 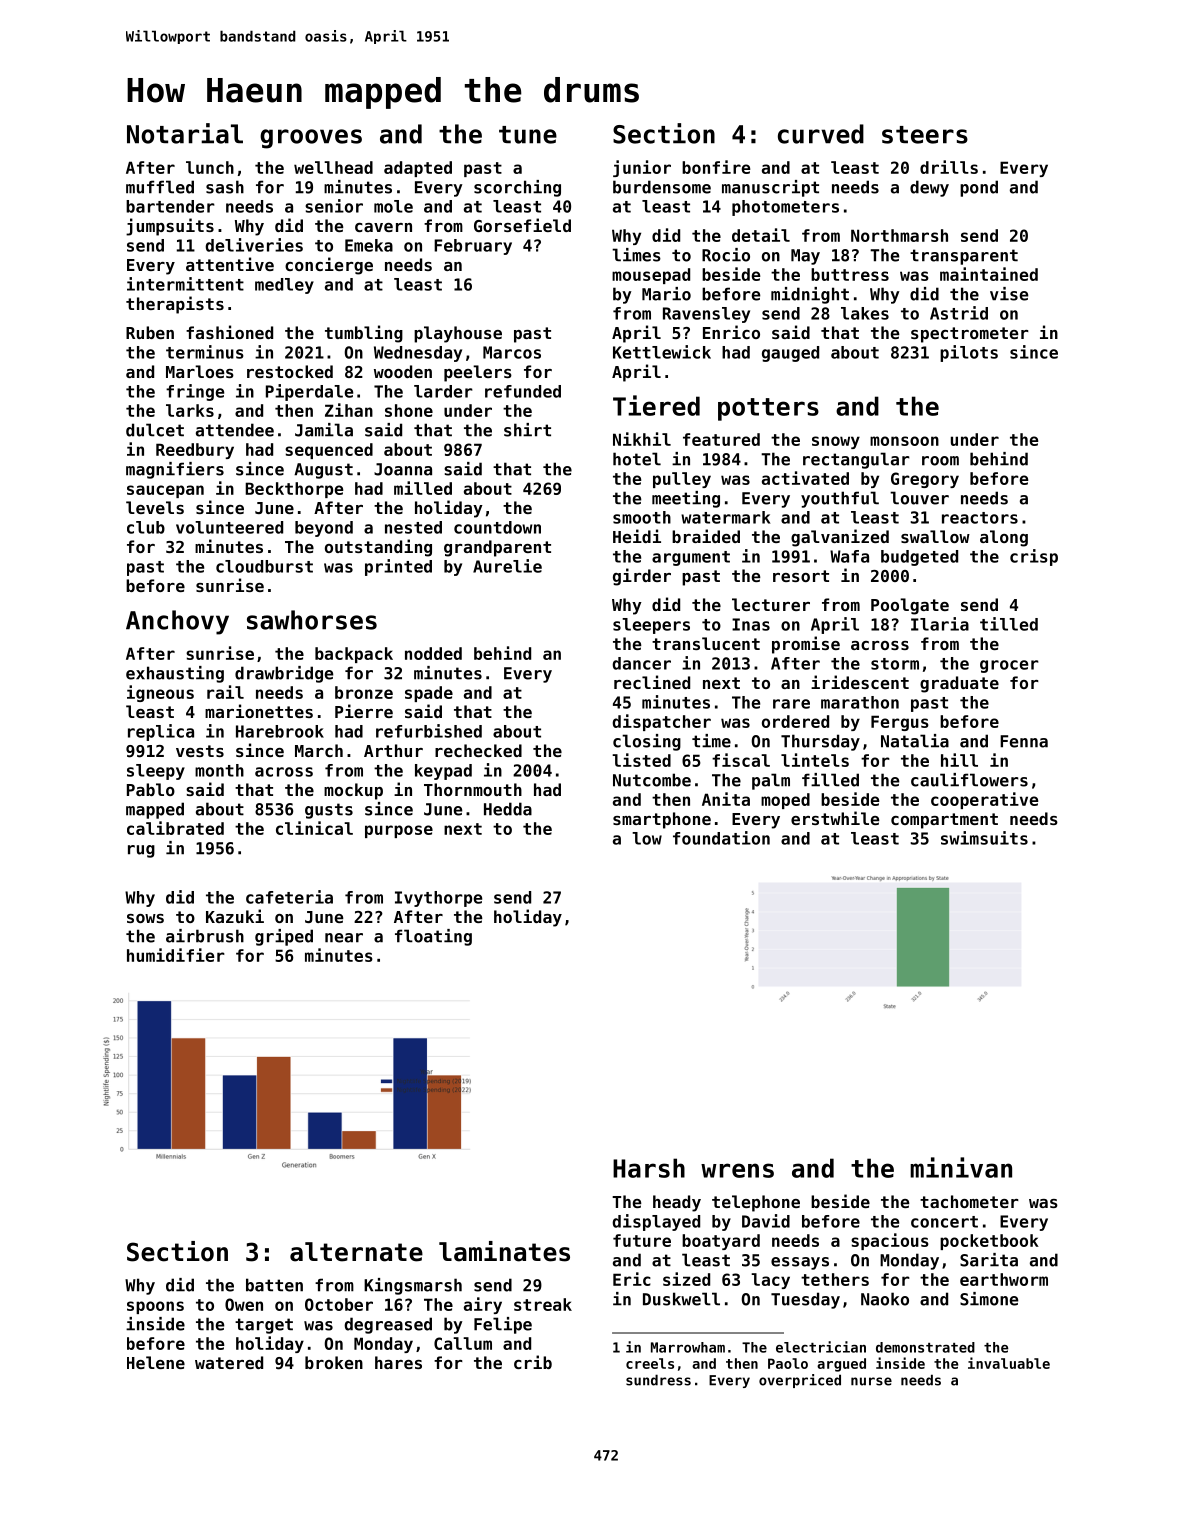 What do you see at coordinates (662, 820) in the screenshot?
I see `smartphone` at bounding box center [662, 820].
